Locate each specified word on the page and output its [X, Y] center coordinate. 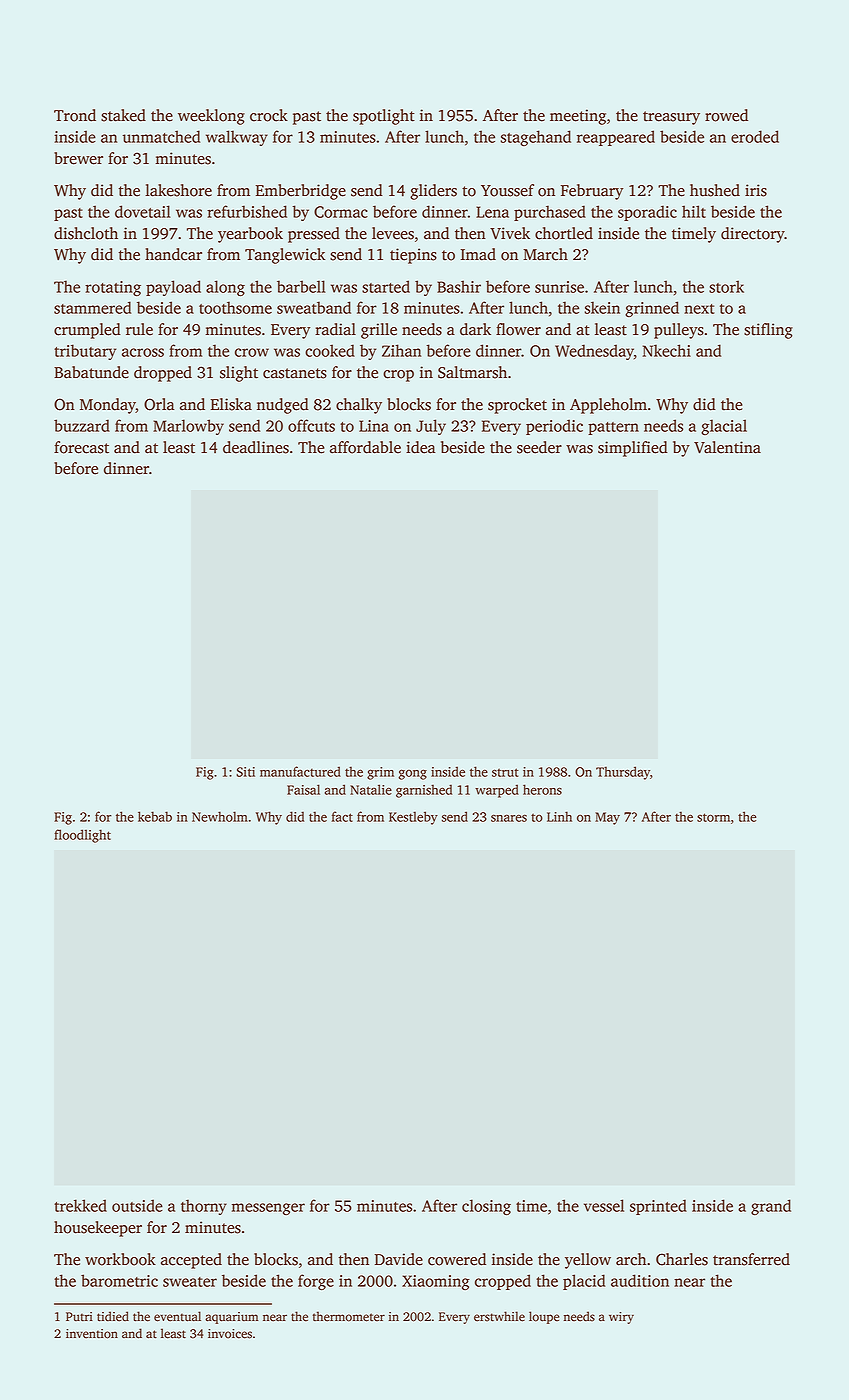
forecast [81, 447]
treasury [671, 118]
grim [380, 773]
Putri [79, 1317]
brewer [78, 158]
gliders [433, 192]
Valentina [727, 447]
